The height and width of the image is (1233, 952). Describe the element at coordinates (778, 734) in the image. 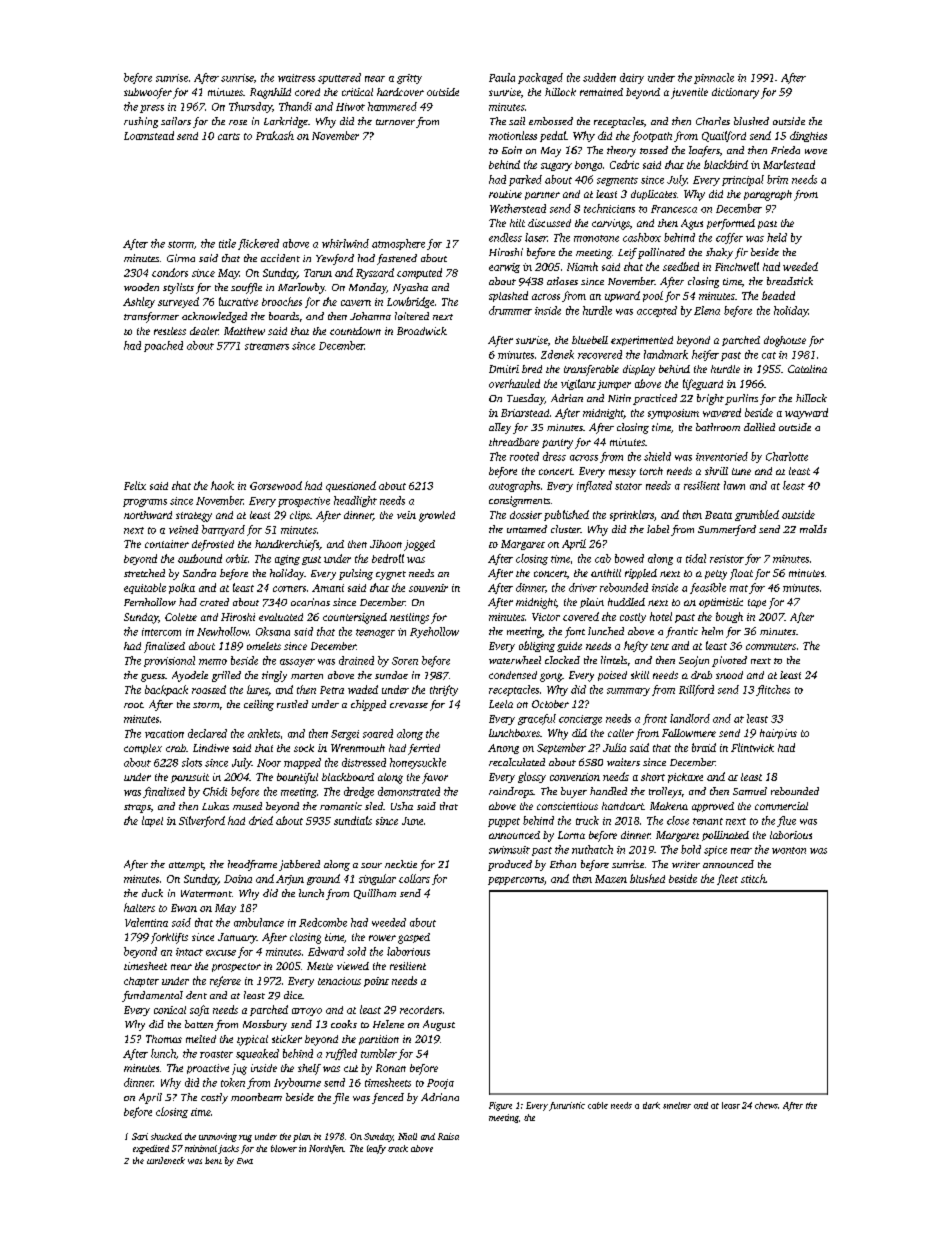

I see `hairpins` at that location.
